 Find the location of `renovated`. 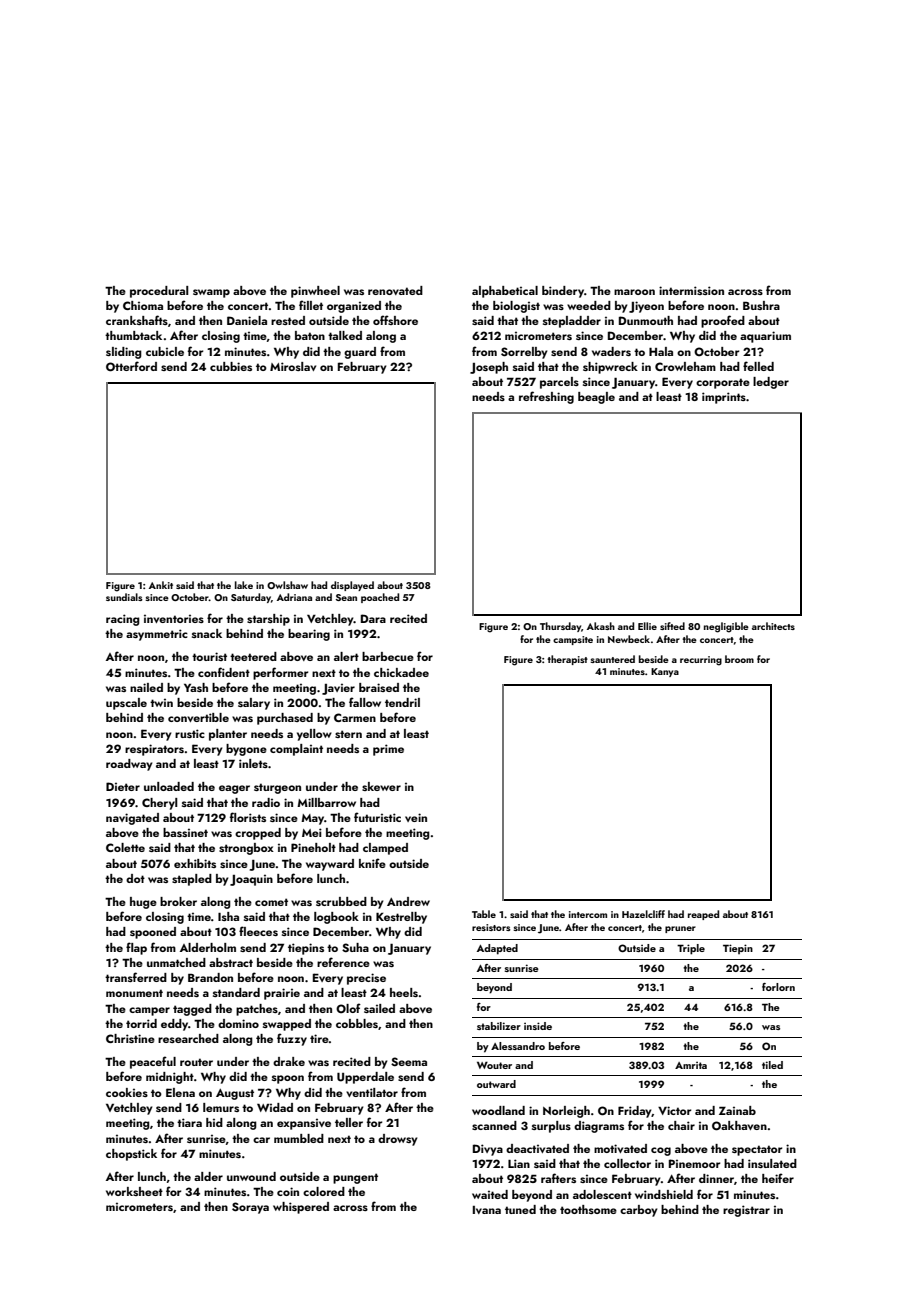

renovated is located at coordinates (395, 290).
